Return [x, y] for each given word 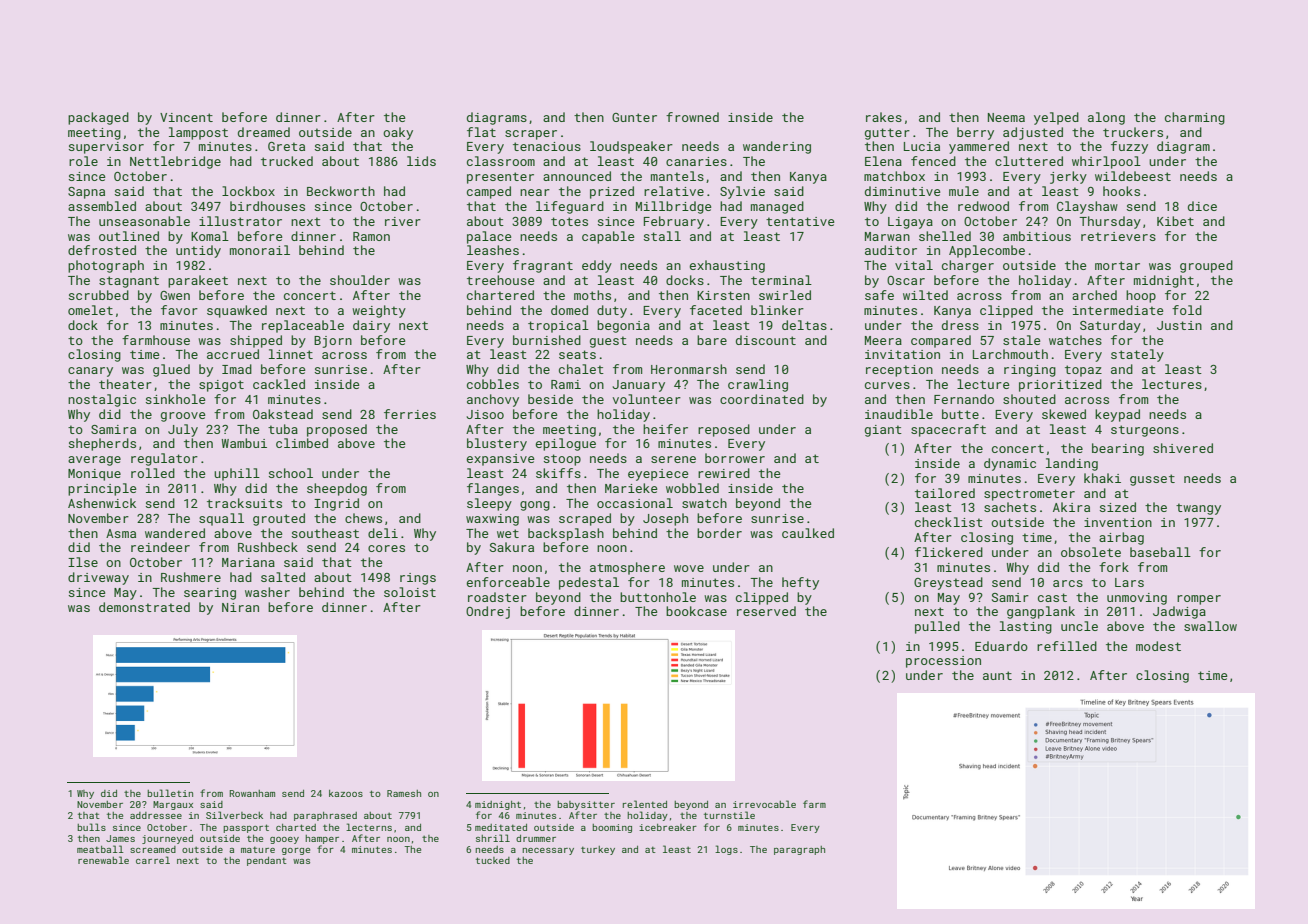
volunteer [647, 399]
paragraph [799, 850]
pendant [267, 861]
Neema [1006, 117]
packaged [98, 118]
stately [1137, 355]
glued [171, 370]
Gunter [634, 117]
